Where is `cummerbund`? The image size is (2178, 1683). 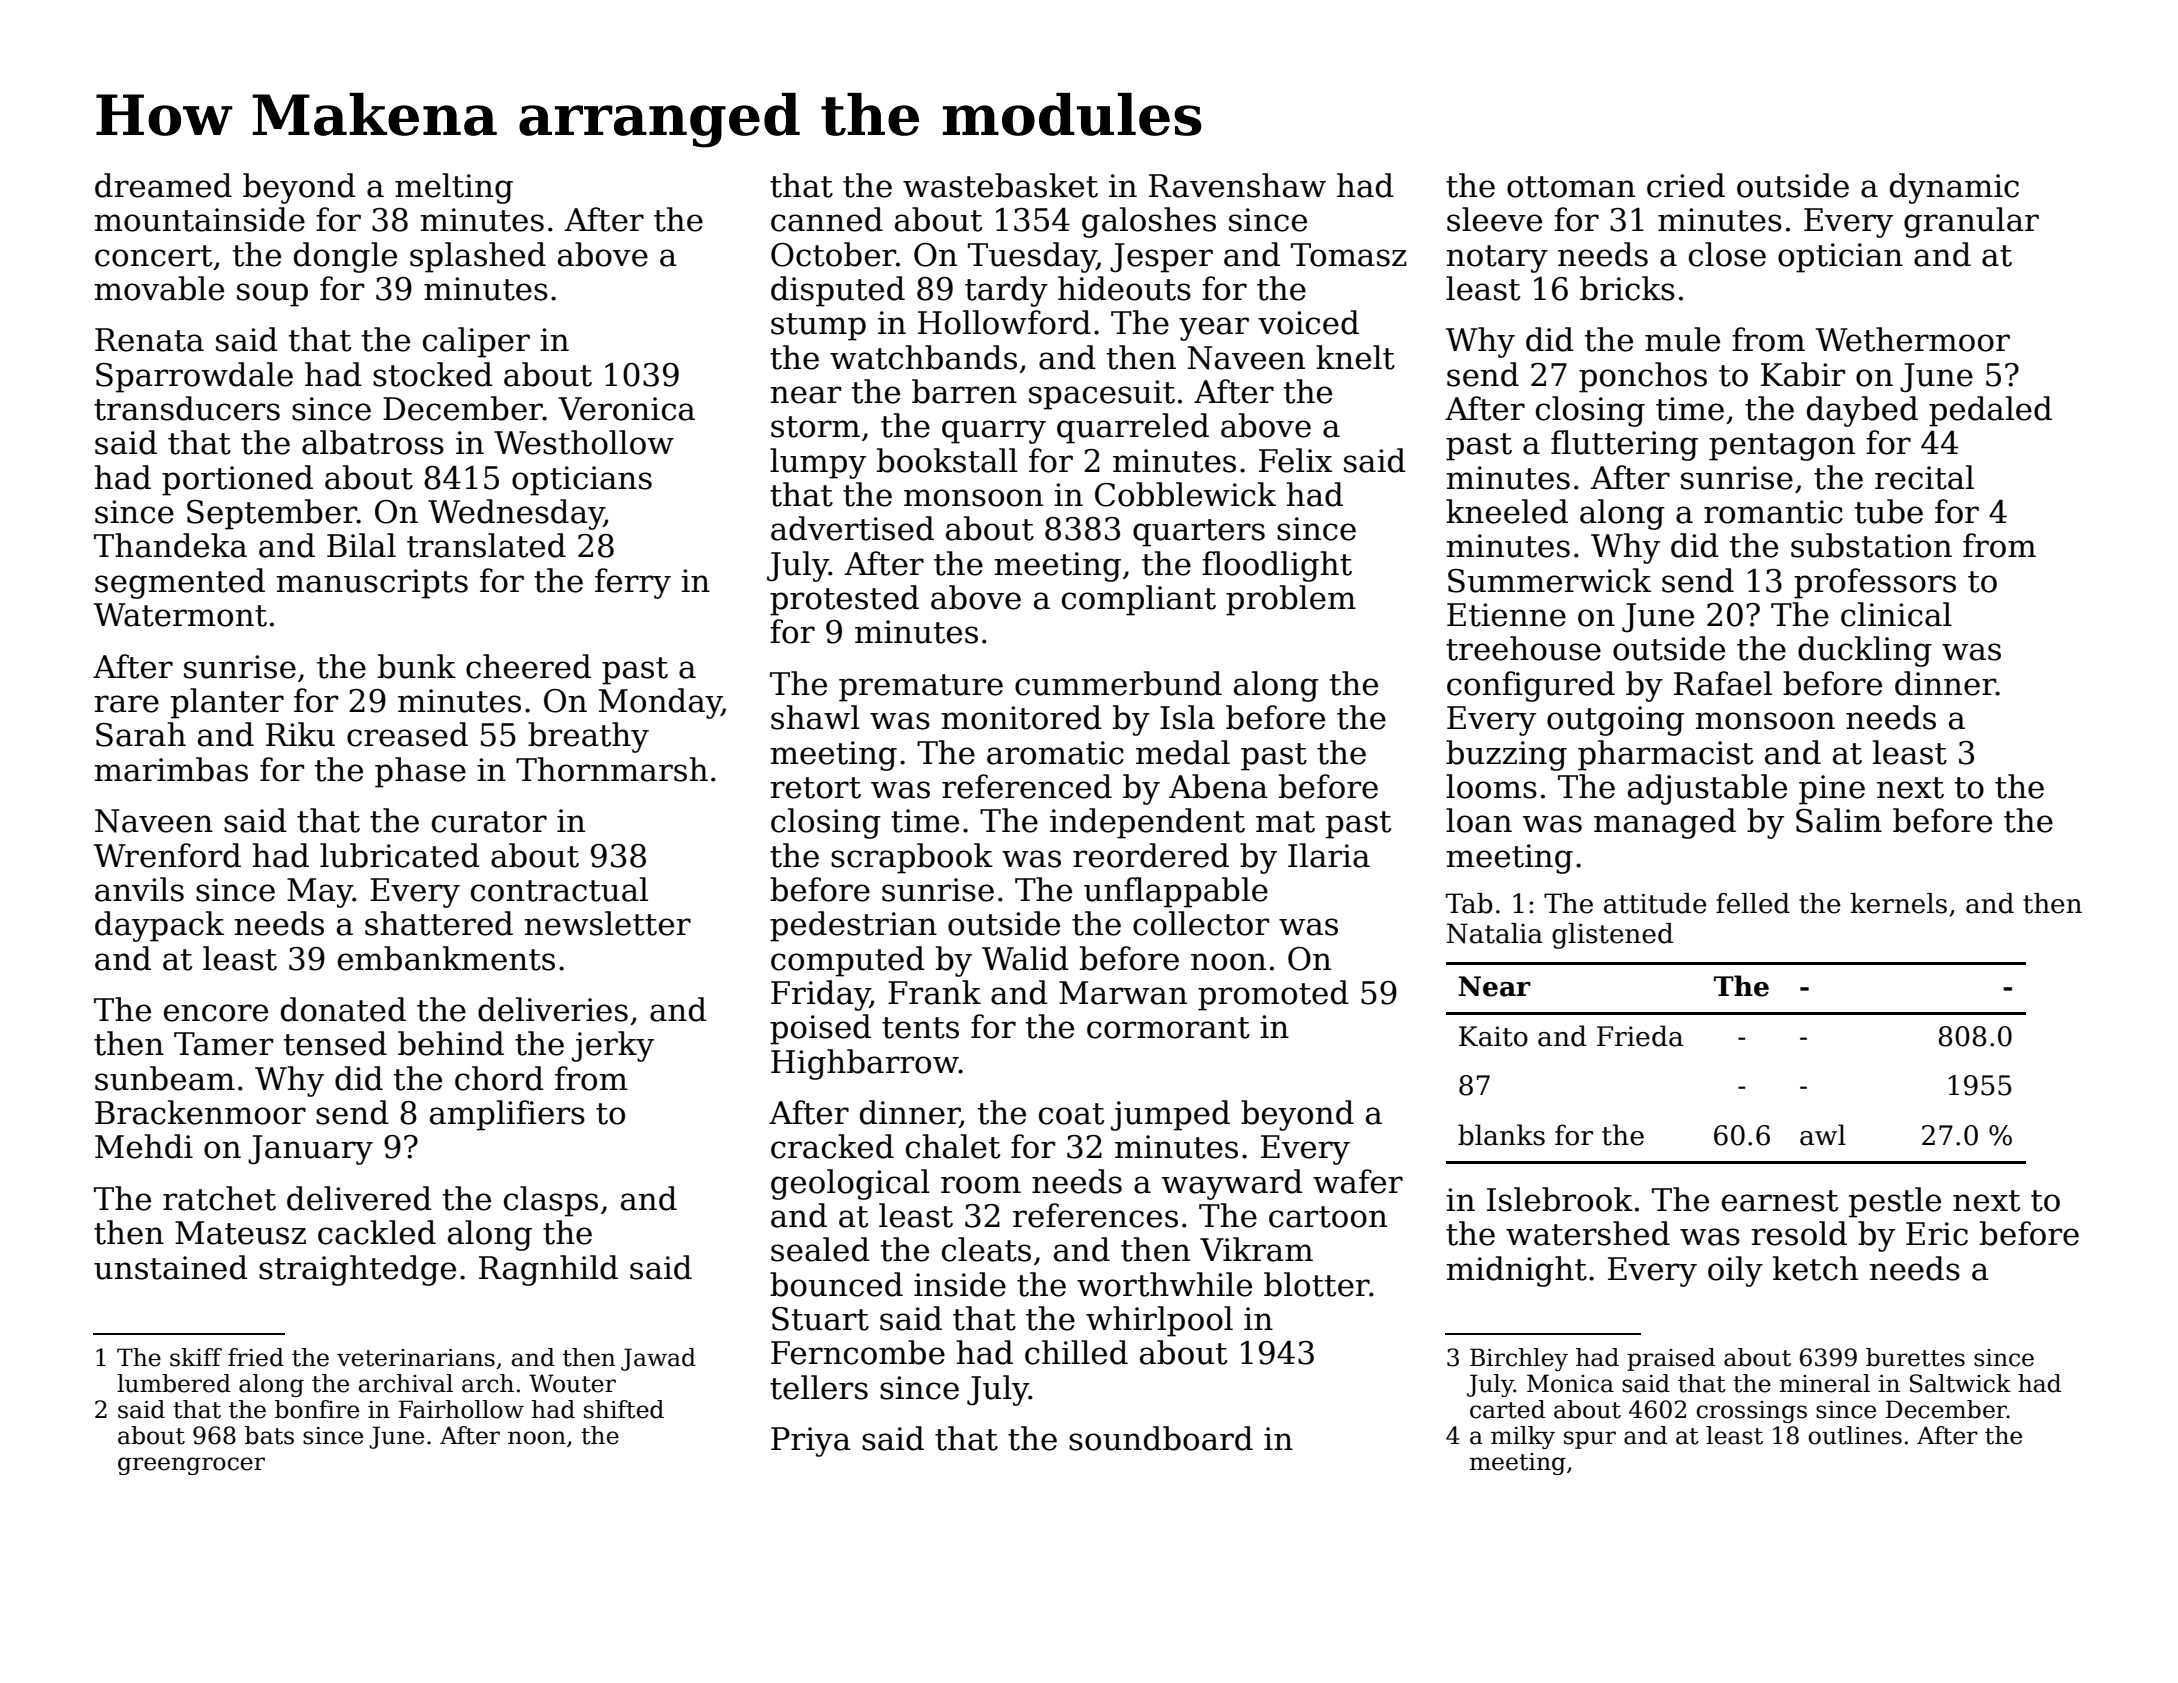 cummerbund is located at coordinates (1118, 683).
